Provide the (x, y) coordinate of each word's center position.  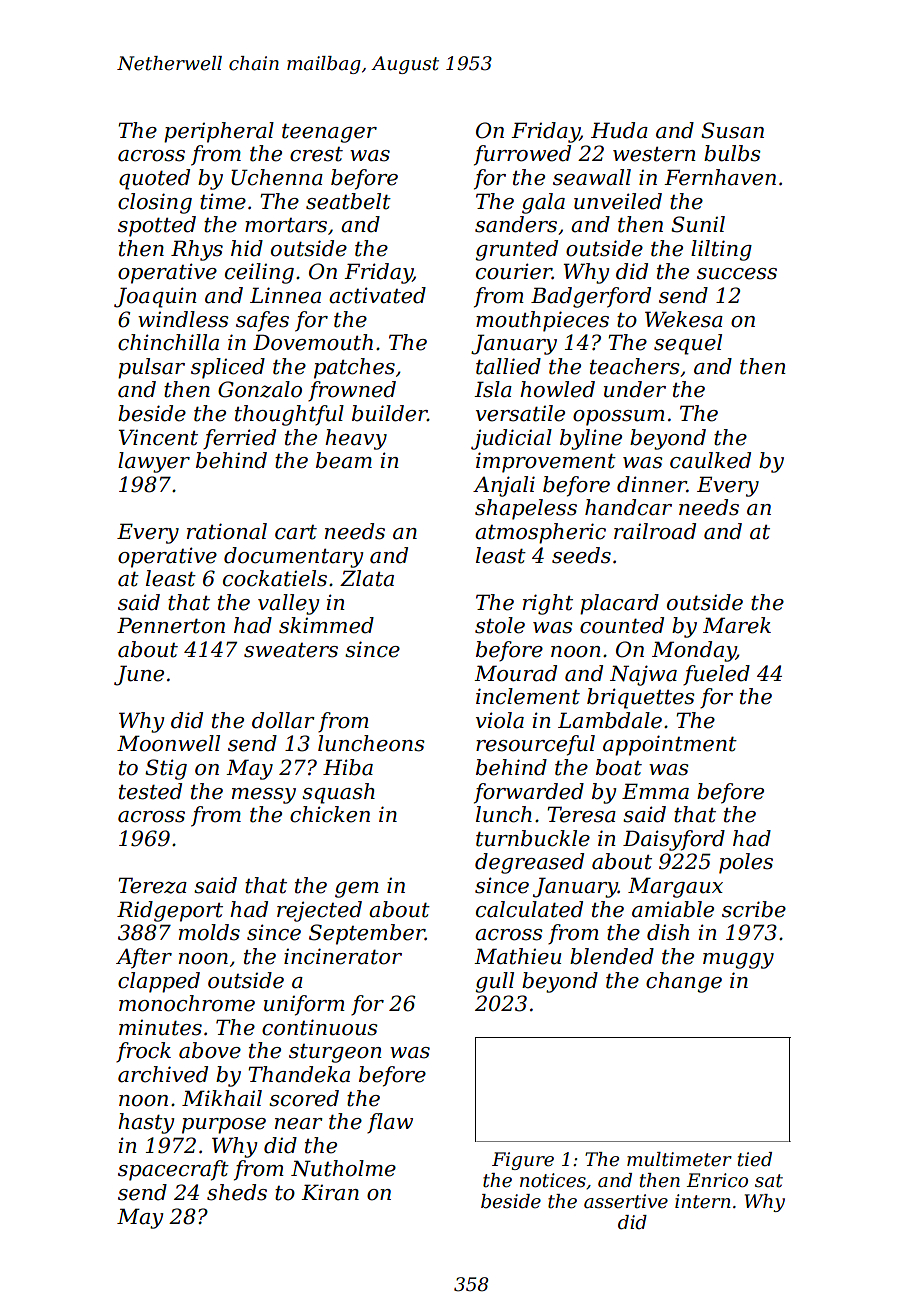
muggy (738, 961)
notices (553, 1180)
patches (354, 368)
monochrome (187, 1003)
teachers (635, 366)
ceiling (259, 273)
